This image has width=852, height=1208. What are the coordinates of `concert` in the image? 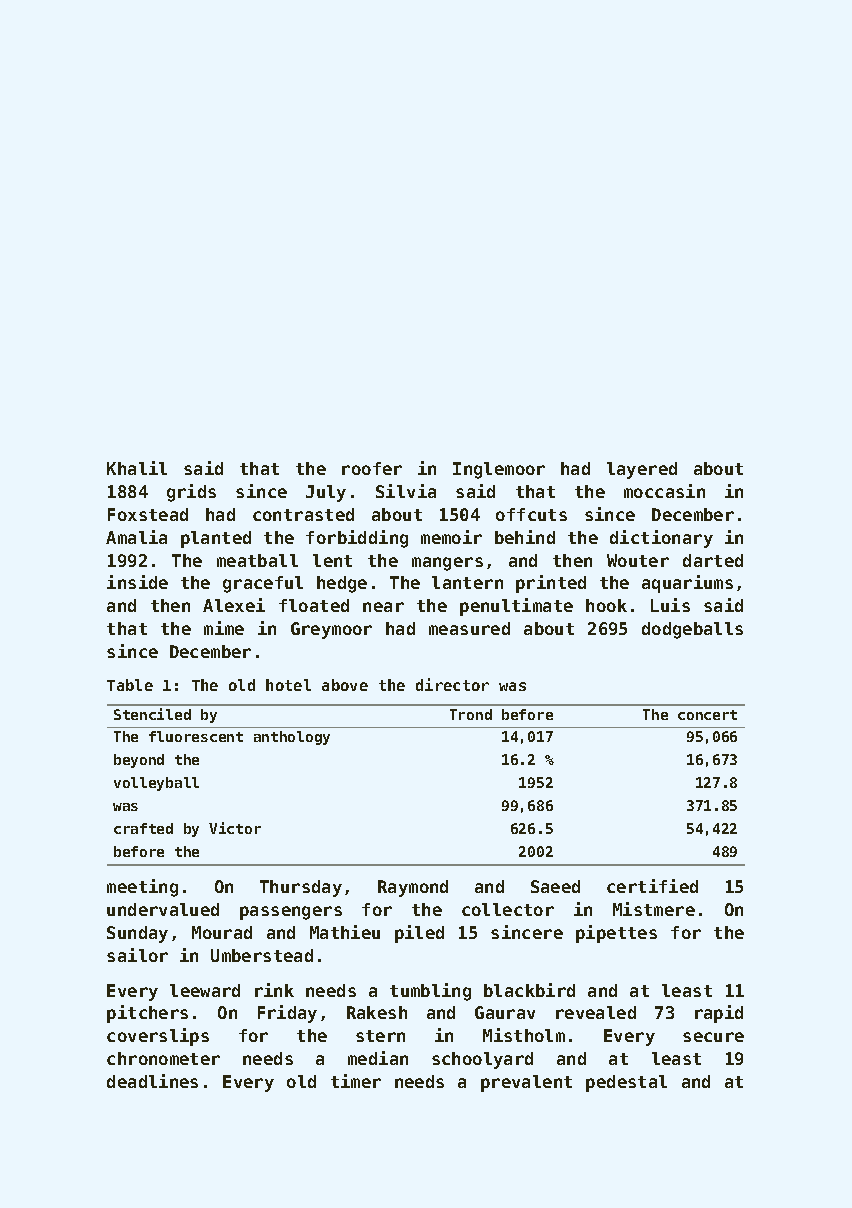 It's located at (707, 715).
